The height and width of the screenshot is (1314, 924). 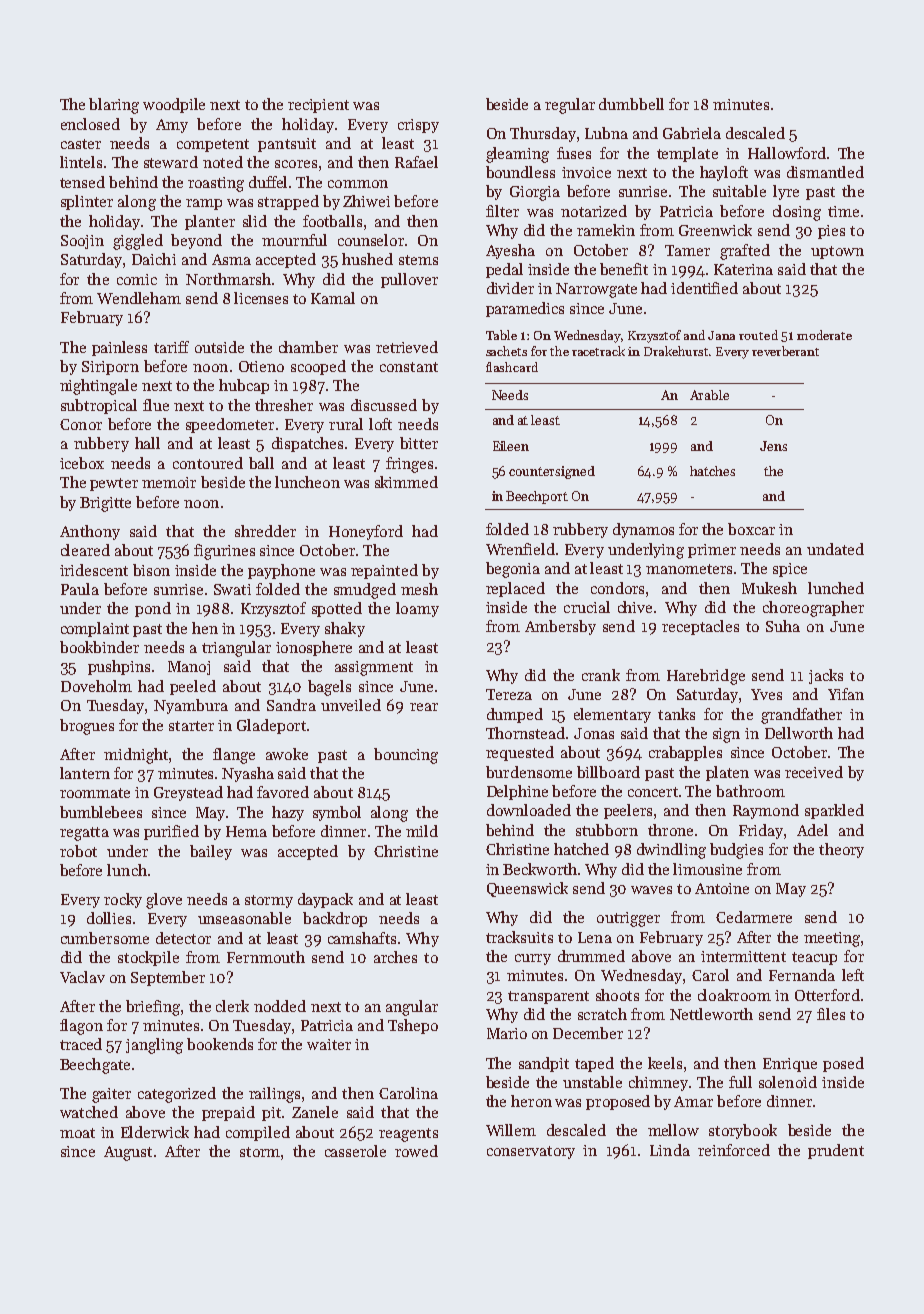 What do you see at coordinates (835, 549) in the screenshot?
I see `undated` at bounding box center [835, 549].
